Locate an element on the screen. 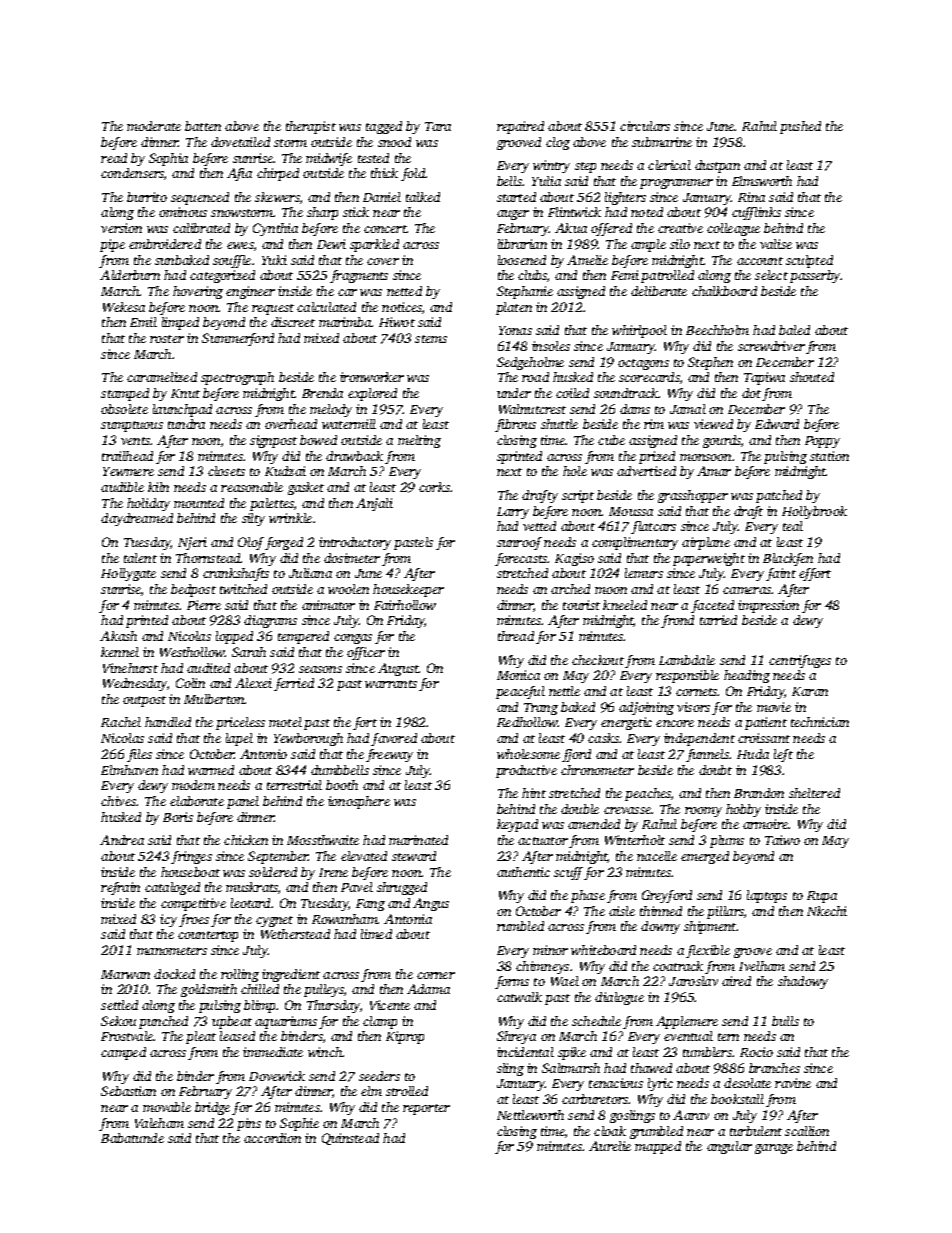  baled is located at coordinates (794, 330).
